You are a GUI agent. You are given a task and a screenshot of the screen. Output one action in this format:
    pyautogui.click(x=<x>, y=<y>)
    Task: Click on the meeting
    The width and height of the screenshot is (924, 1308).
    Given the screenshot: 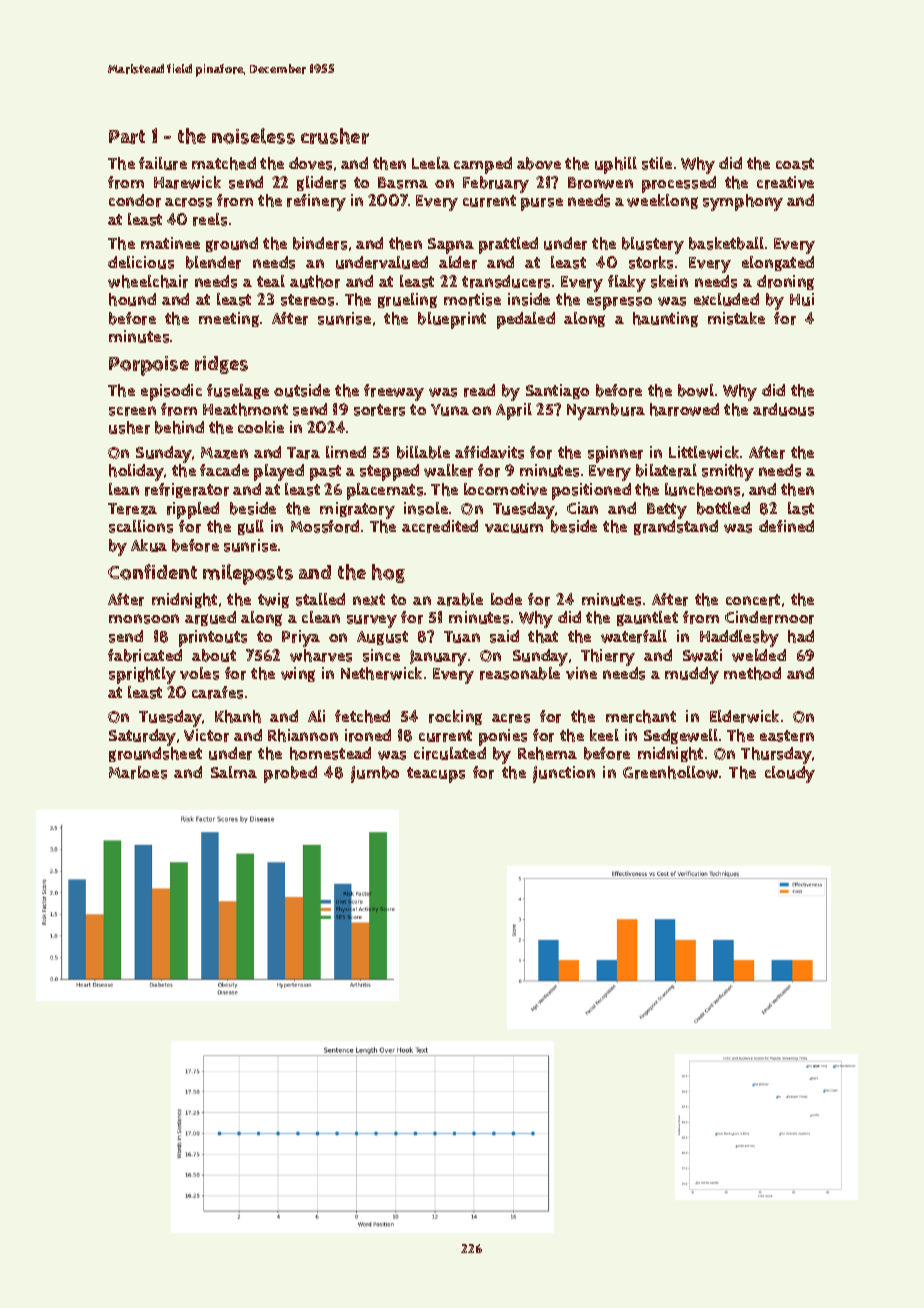 What is the action you would take?
    pyautogui.click(x=229, y=319)
